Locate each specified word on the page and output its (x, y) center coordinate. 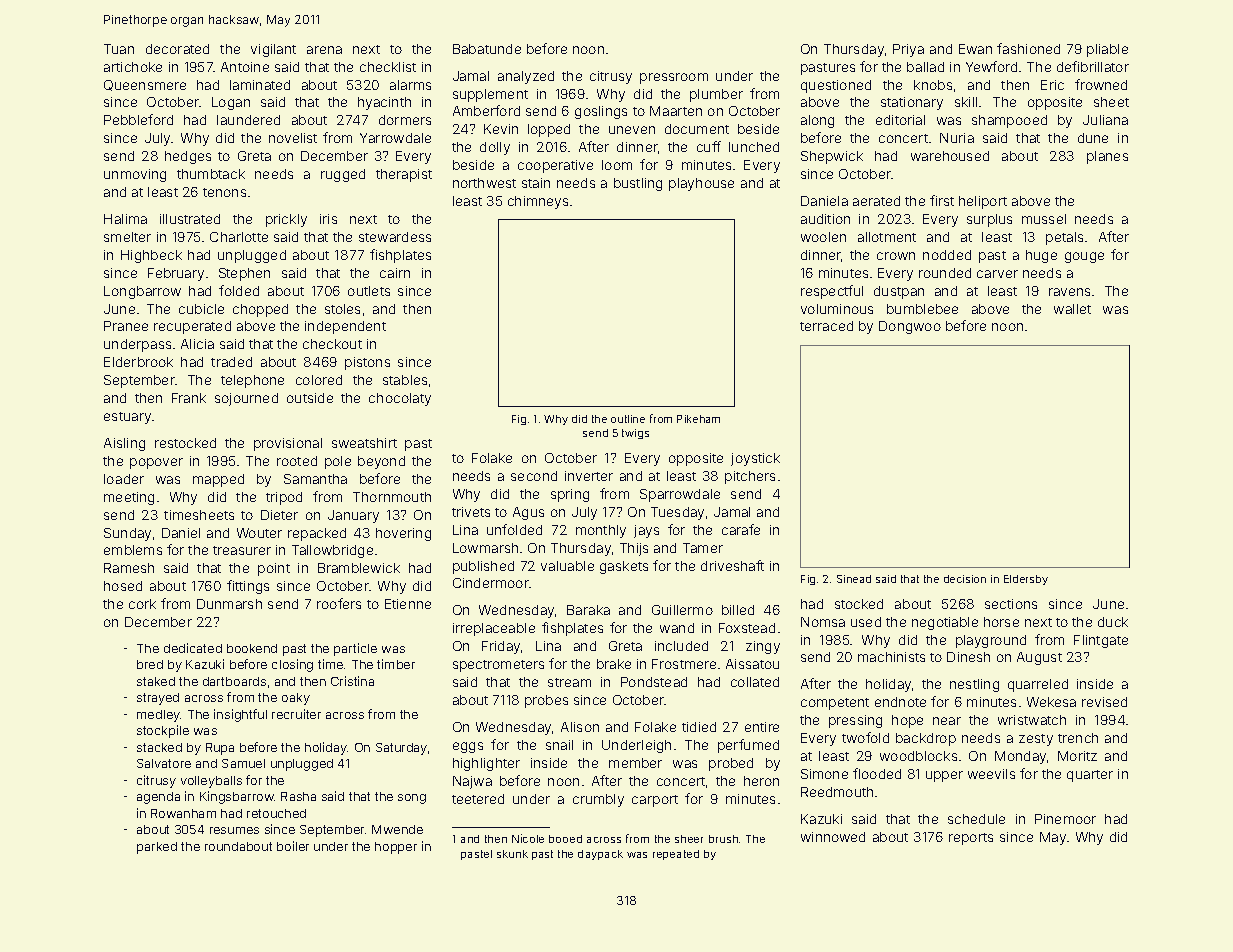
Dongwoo (910, 327)
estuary (127, 418)
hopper (396, 848)
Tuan (119, 49)
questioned (836, 86)
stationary (912, 103)
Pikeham (698, 419)
